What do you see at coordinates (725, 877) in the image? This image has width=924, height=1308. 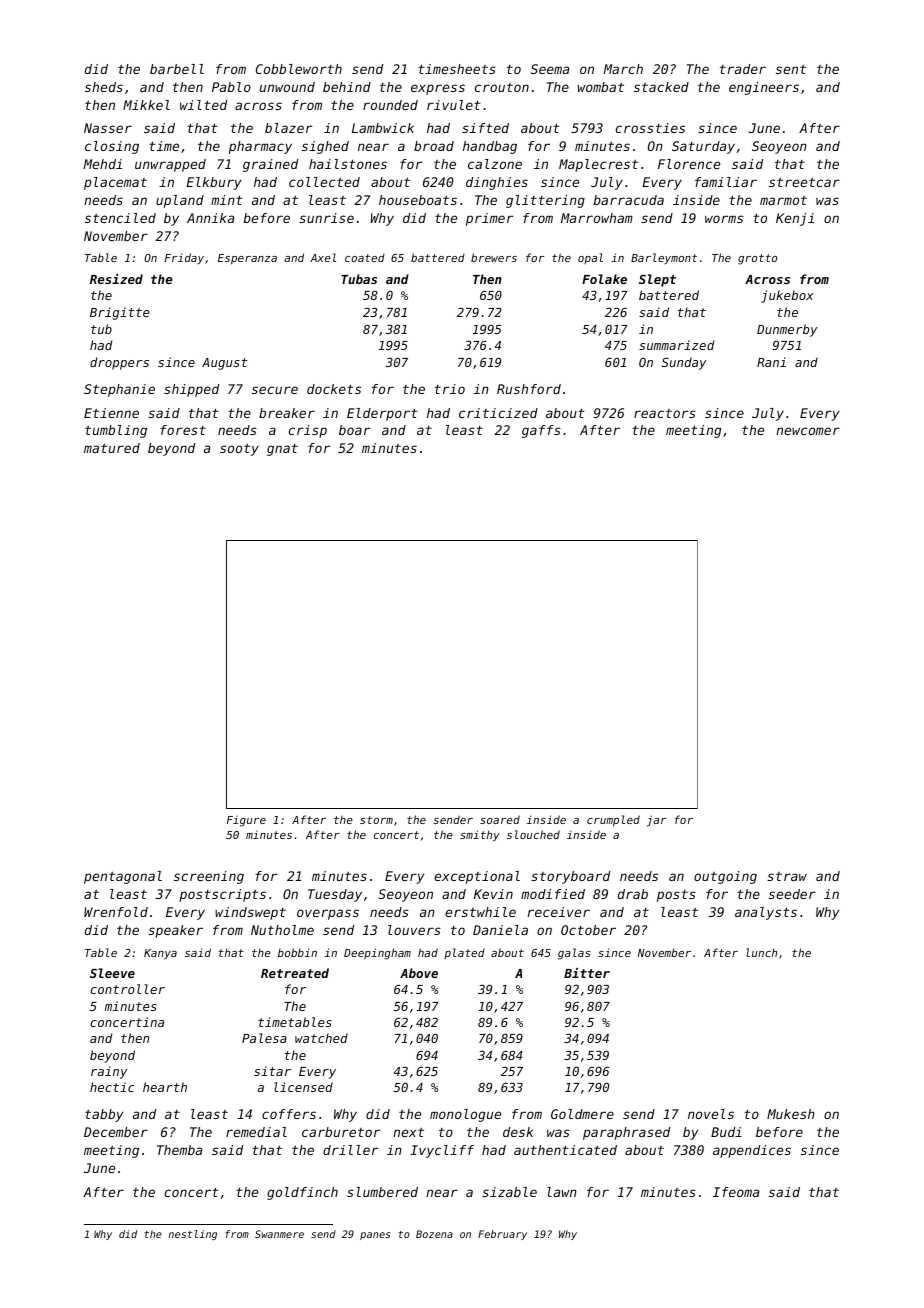 I see `outgoing` at bounding box center [725, 877].
